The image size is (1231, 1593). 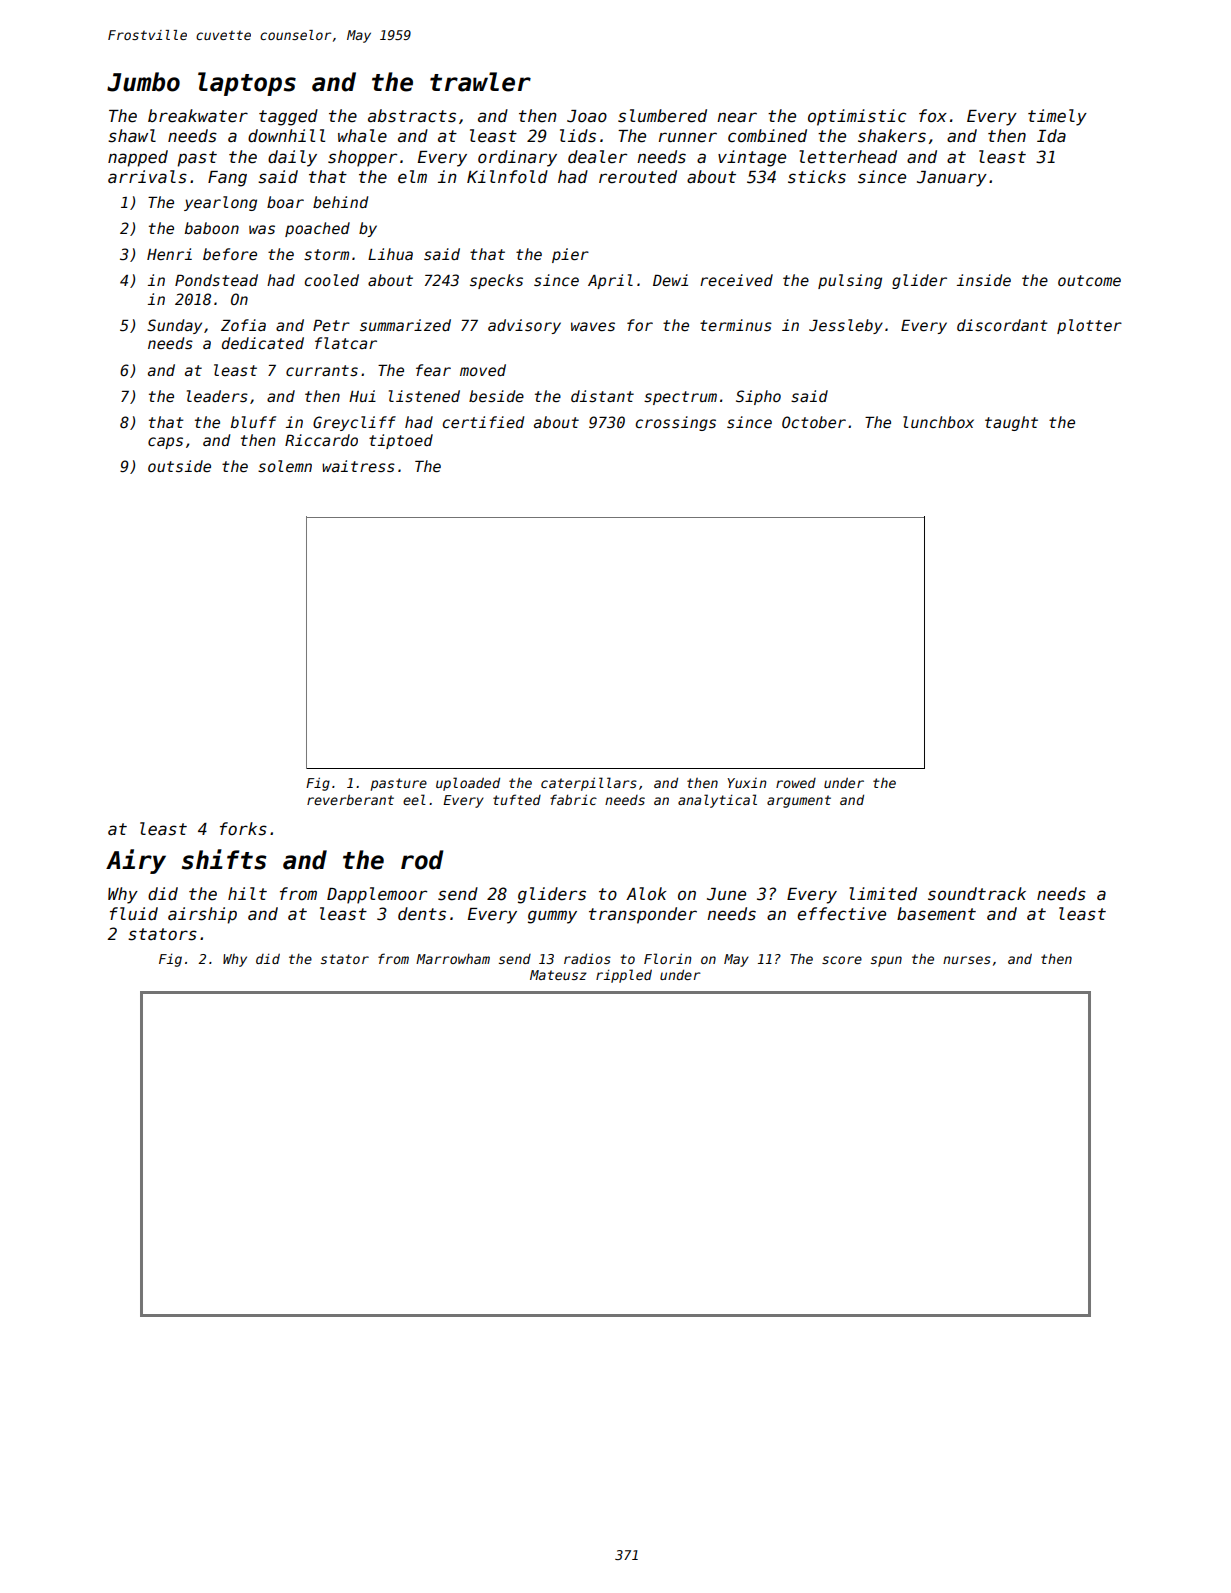 I want to click on trawler, so click(x=480, y=82).
